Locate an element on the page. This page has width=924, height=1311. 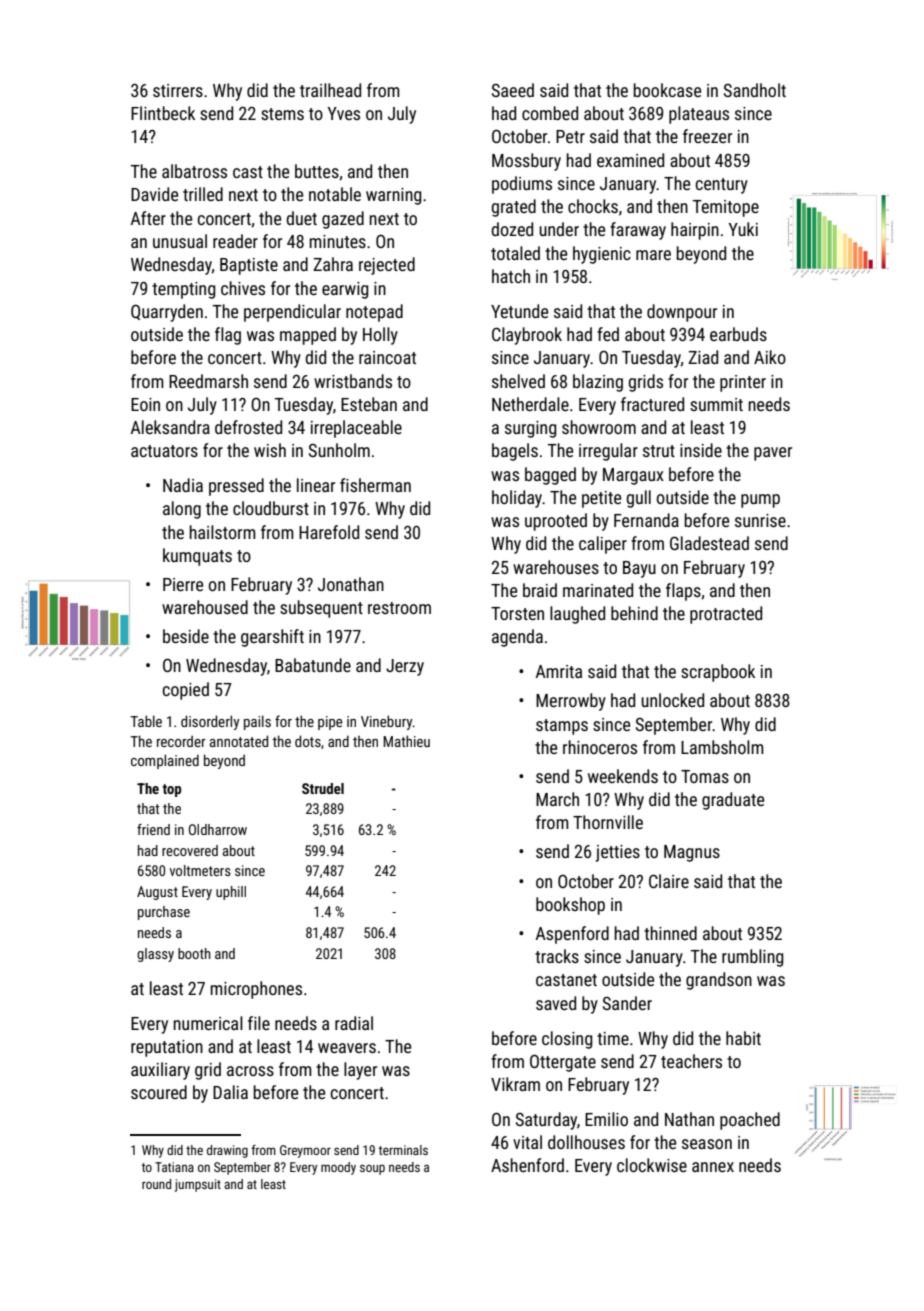
friend is located at coordinates (153, 829).
